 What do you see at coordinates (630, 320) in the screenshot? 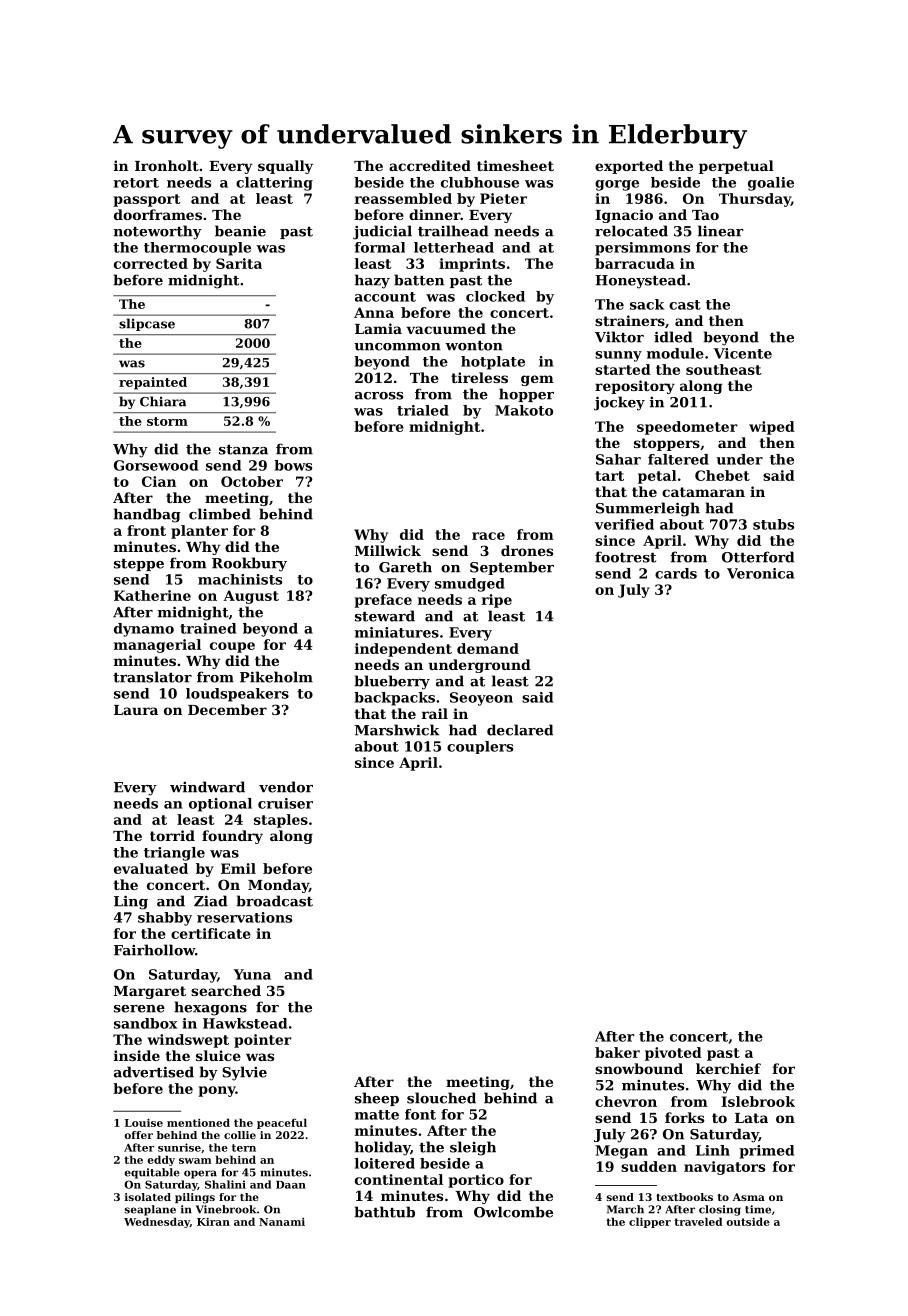
I see `strainers` at bounding box center [630, 320].
